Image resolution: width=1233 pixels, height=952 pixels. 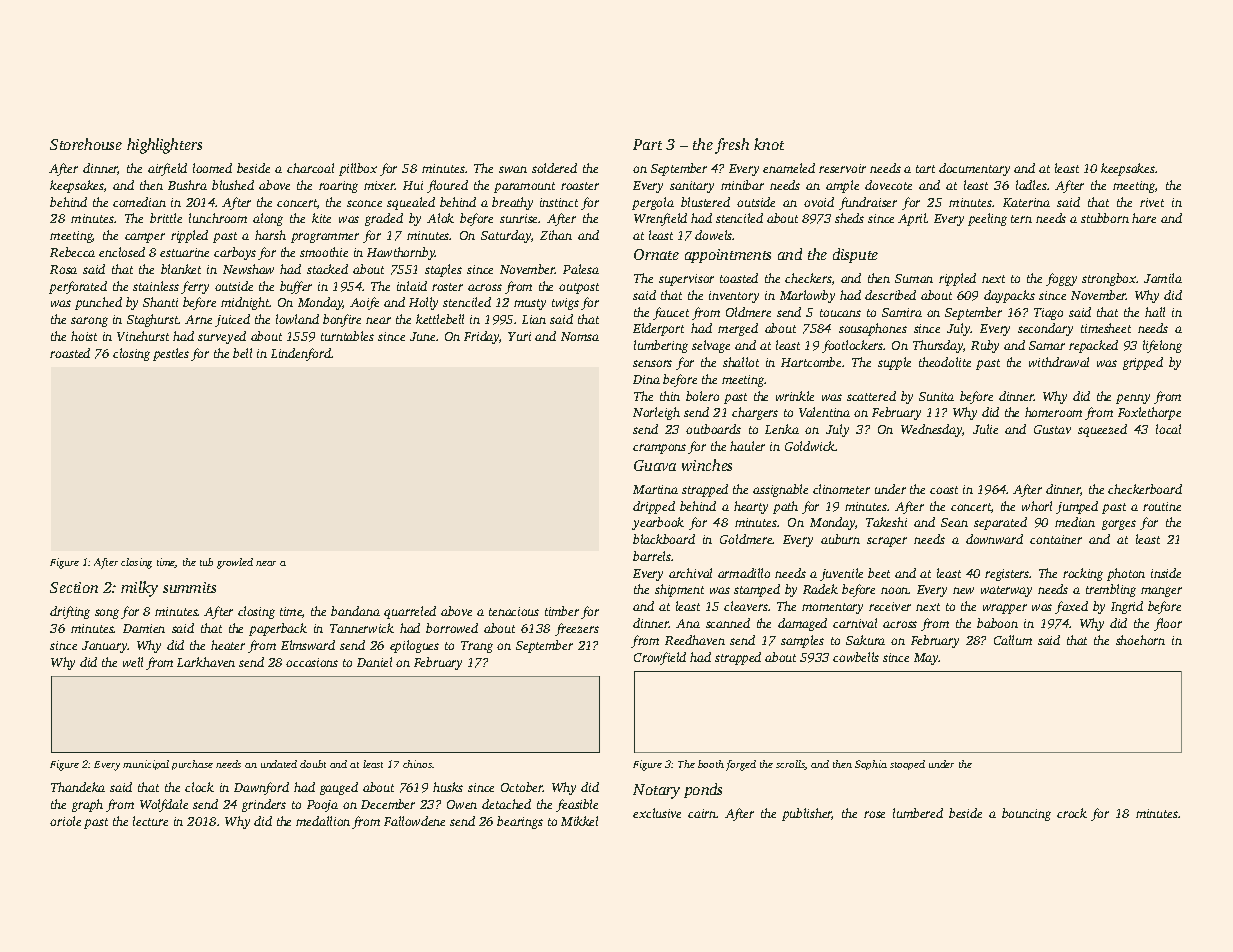 What do you see at coordinates (199, 787) in the screenshot?
I see `clock` at bounding box center [199, 787].
